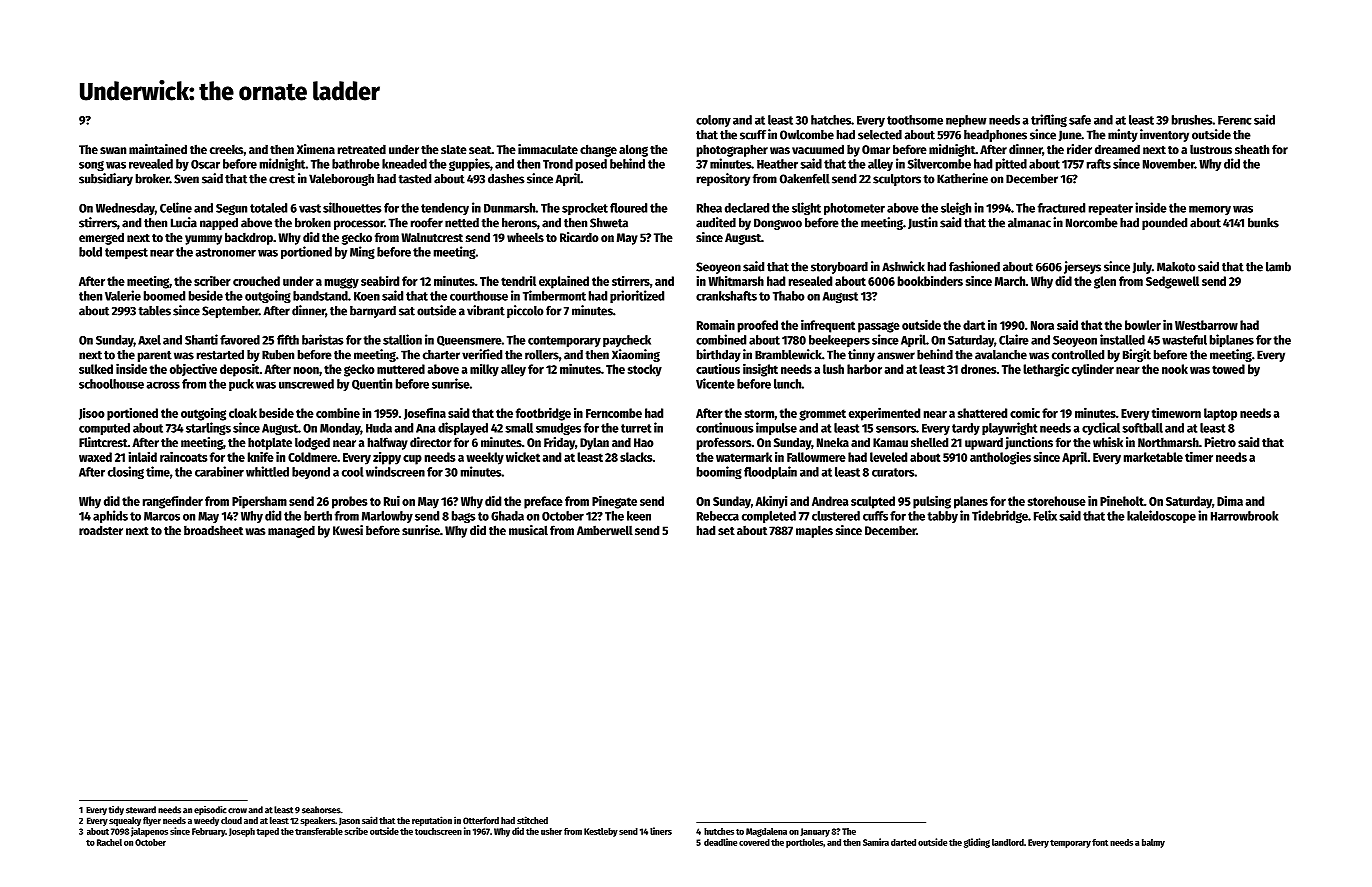 The image size is (1372, 887). What do you see at coordinates (141, 810) in the screenshot?
I see `steward` at bounding box center [141, 810].
